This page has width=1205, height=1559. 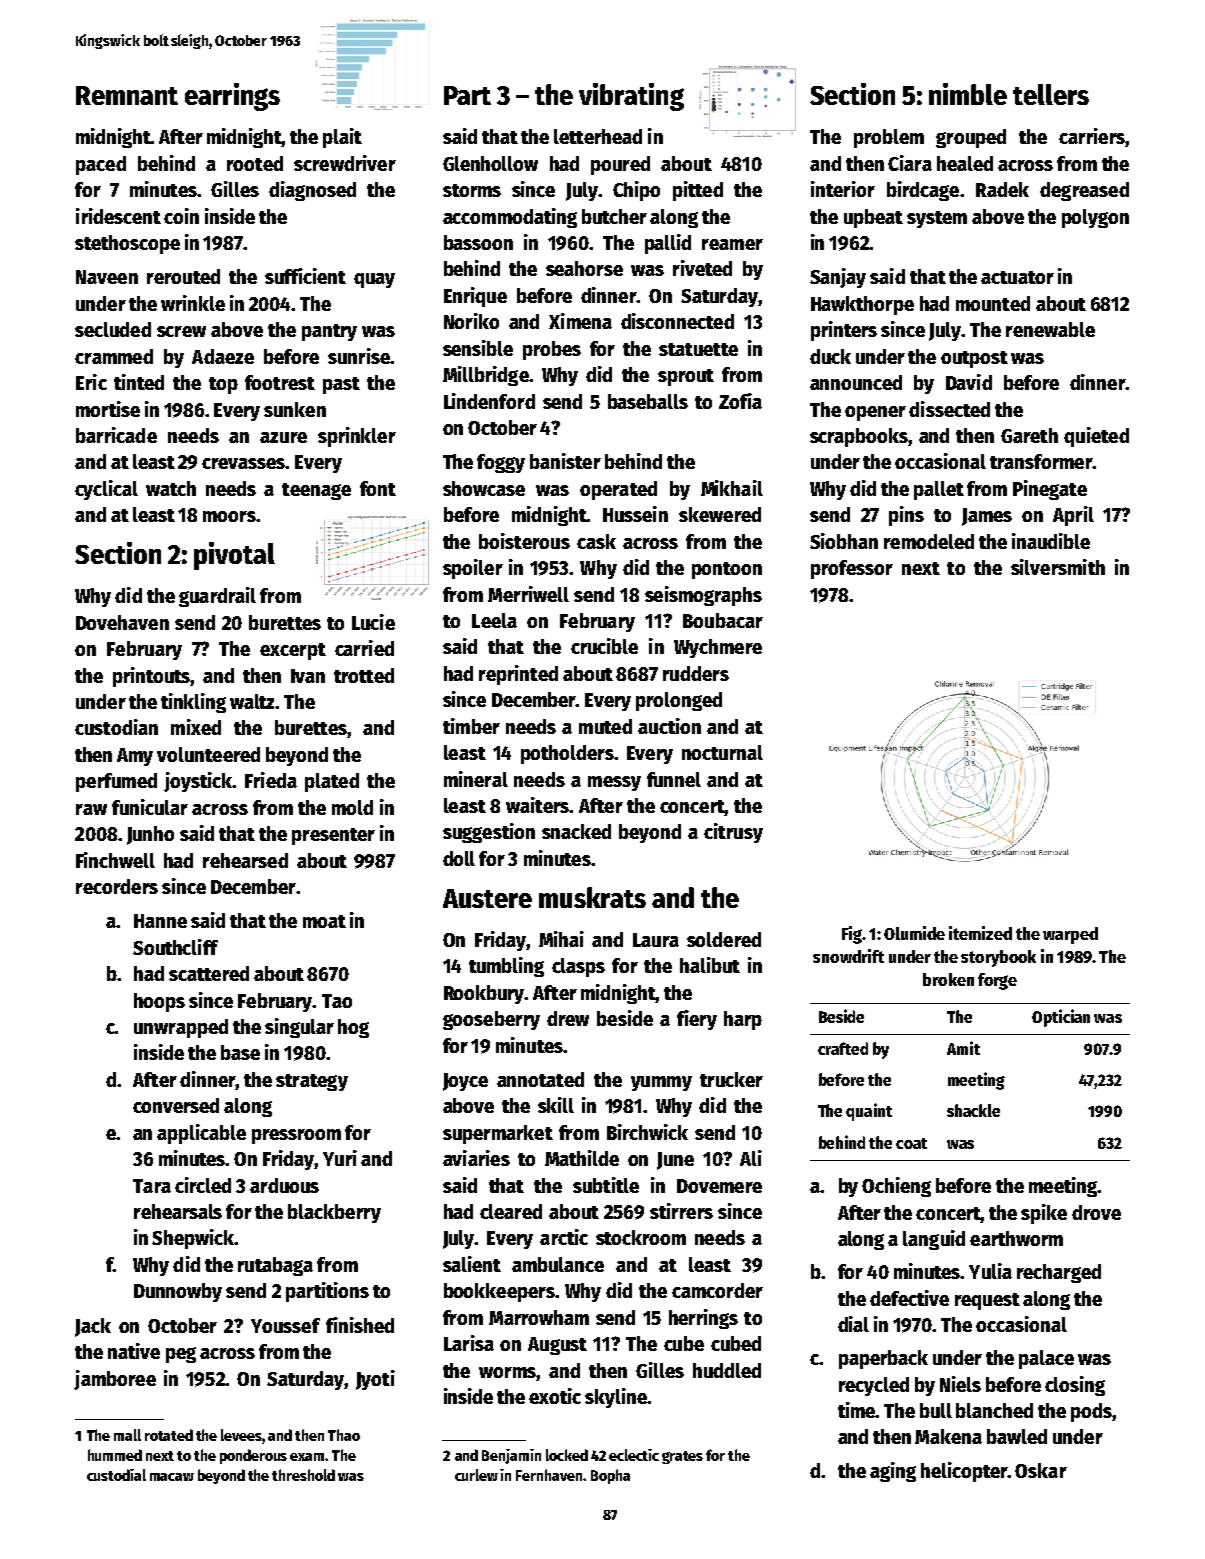 I want to click on warped, so click(x=1070, y=935).
